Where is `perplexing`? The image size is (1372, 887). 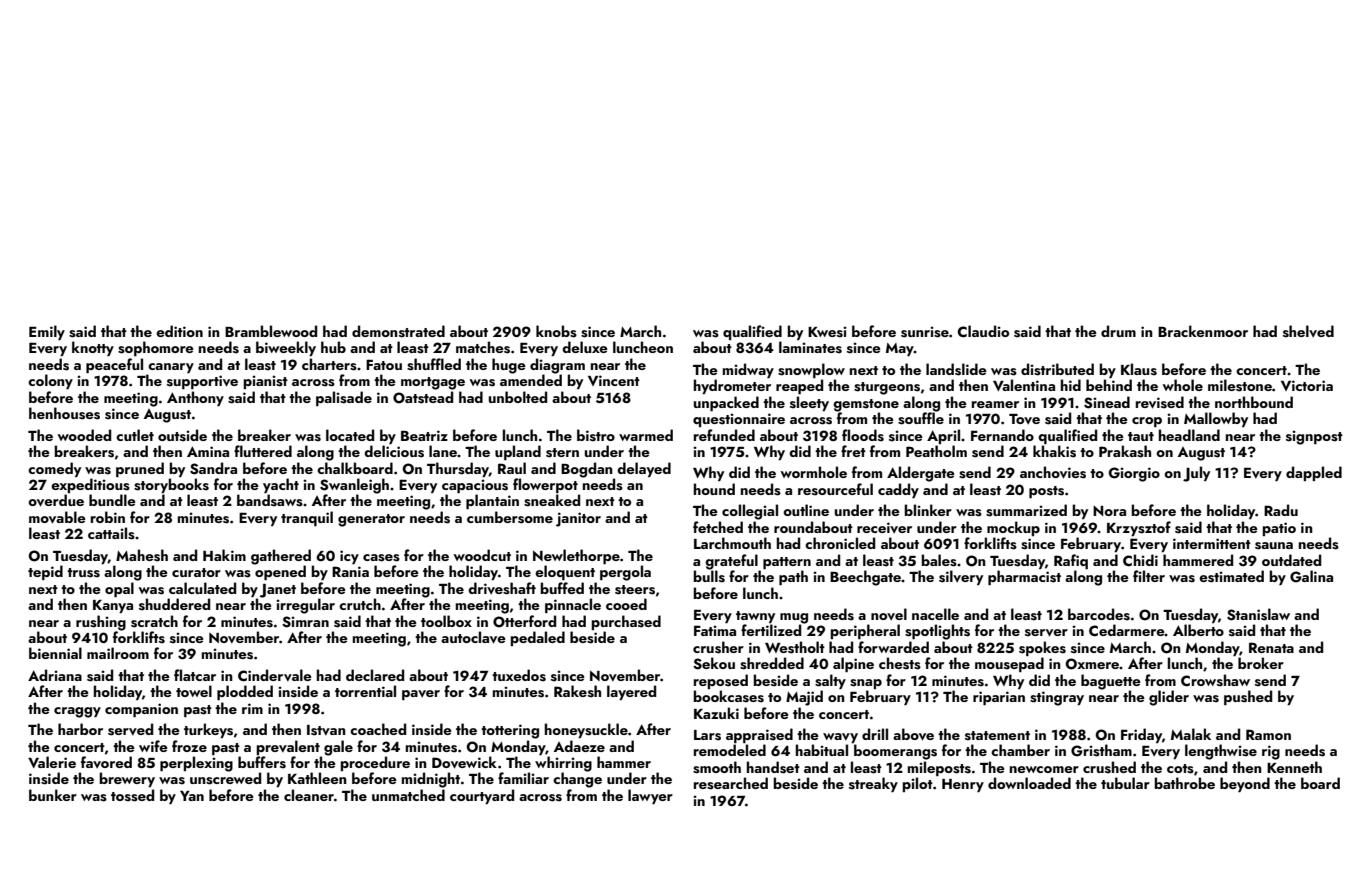 perplexing is located at coordinates (196, 764).
